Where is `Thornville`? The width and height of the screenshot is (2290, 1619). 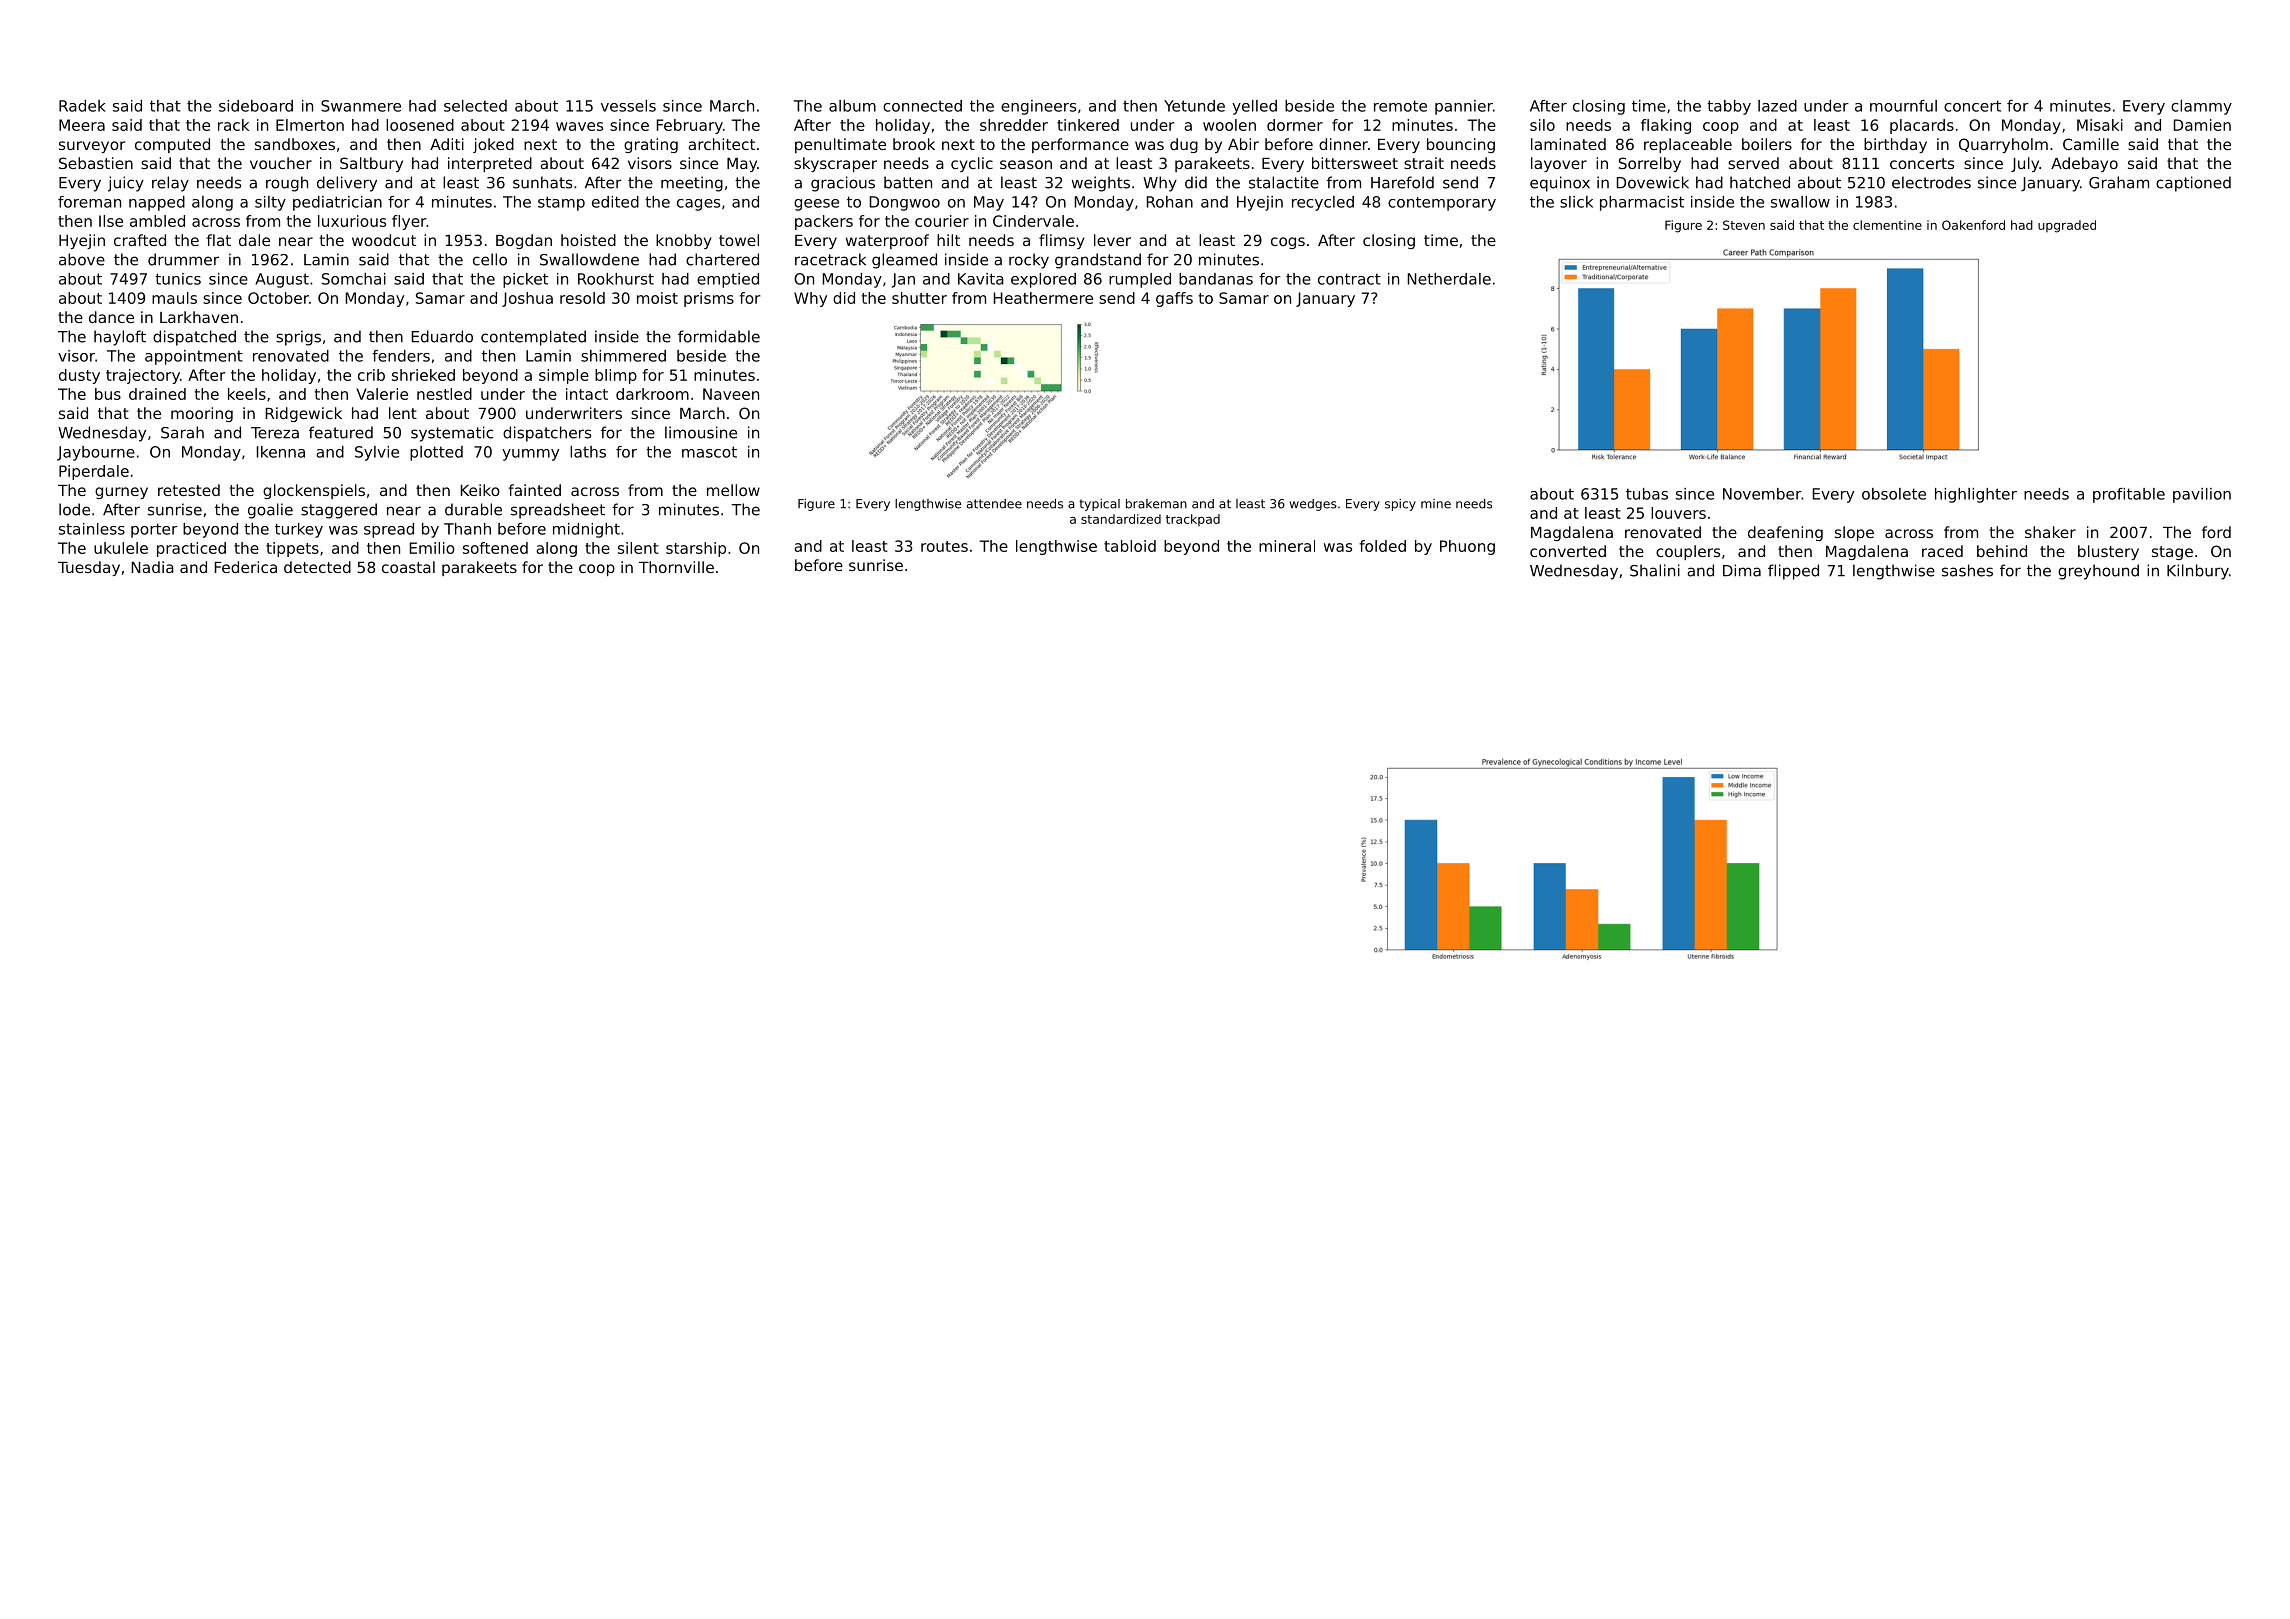 Thornville is located at coordinates (676, 567).
